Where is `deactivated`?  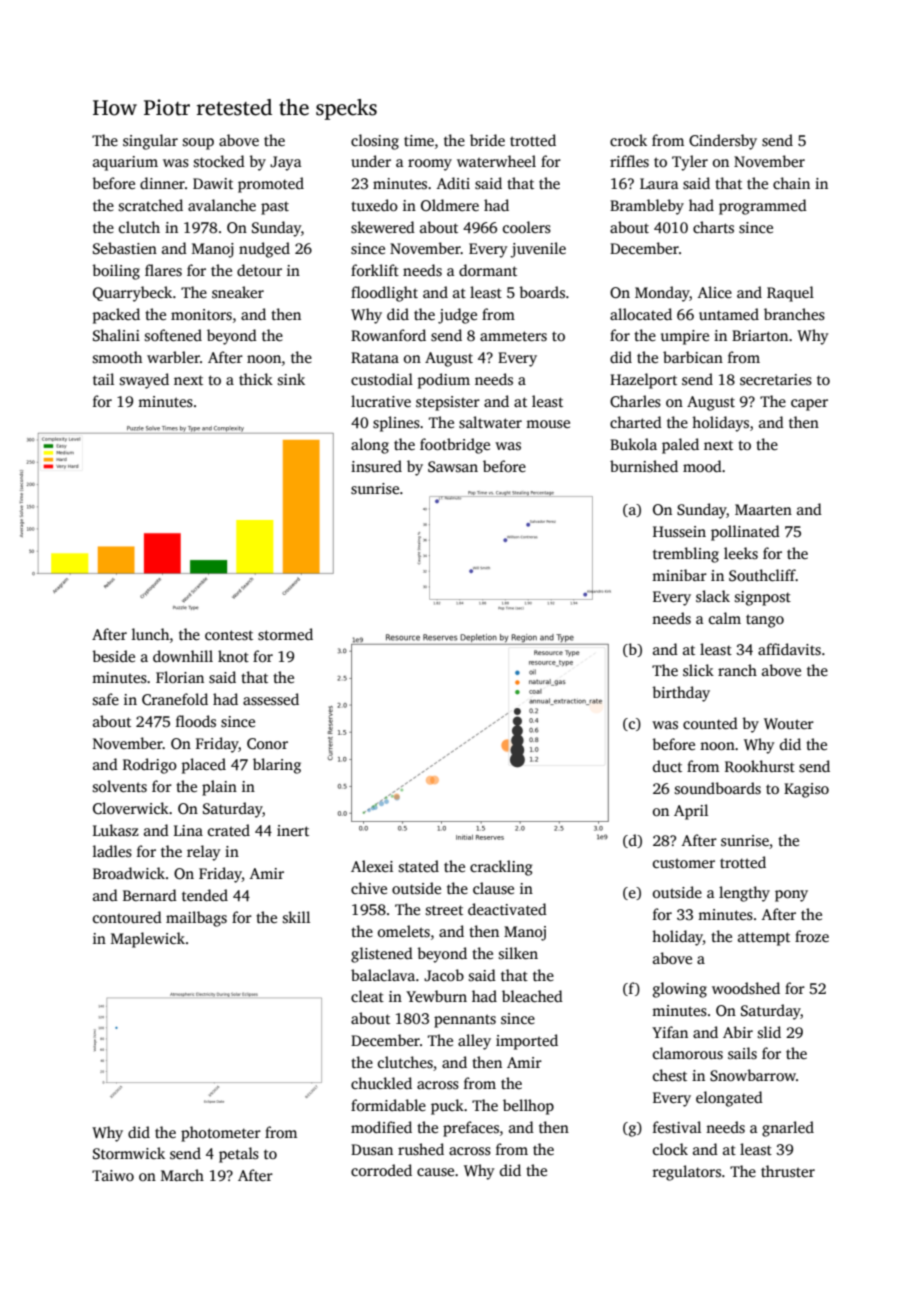
deactivated is located at coordinates (507, 909).
